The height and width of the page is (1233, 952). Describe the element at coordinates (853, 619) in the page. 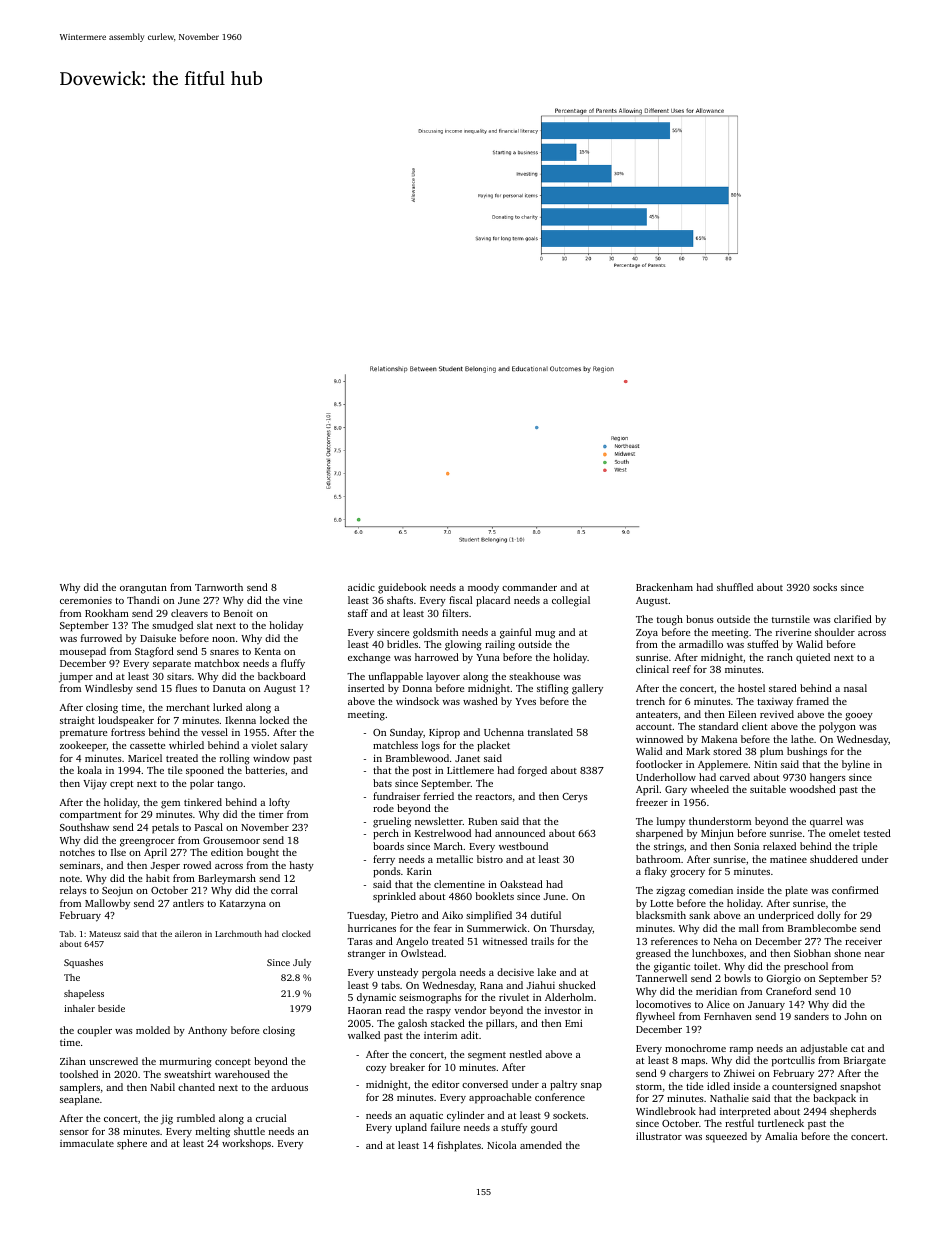

I see `clarified` at that location.
